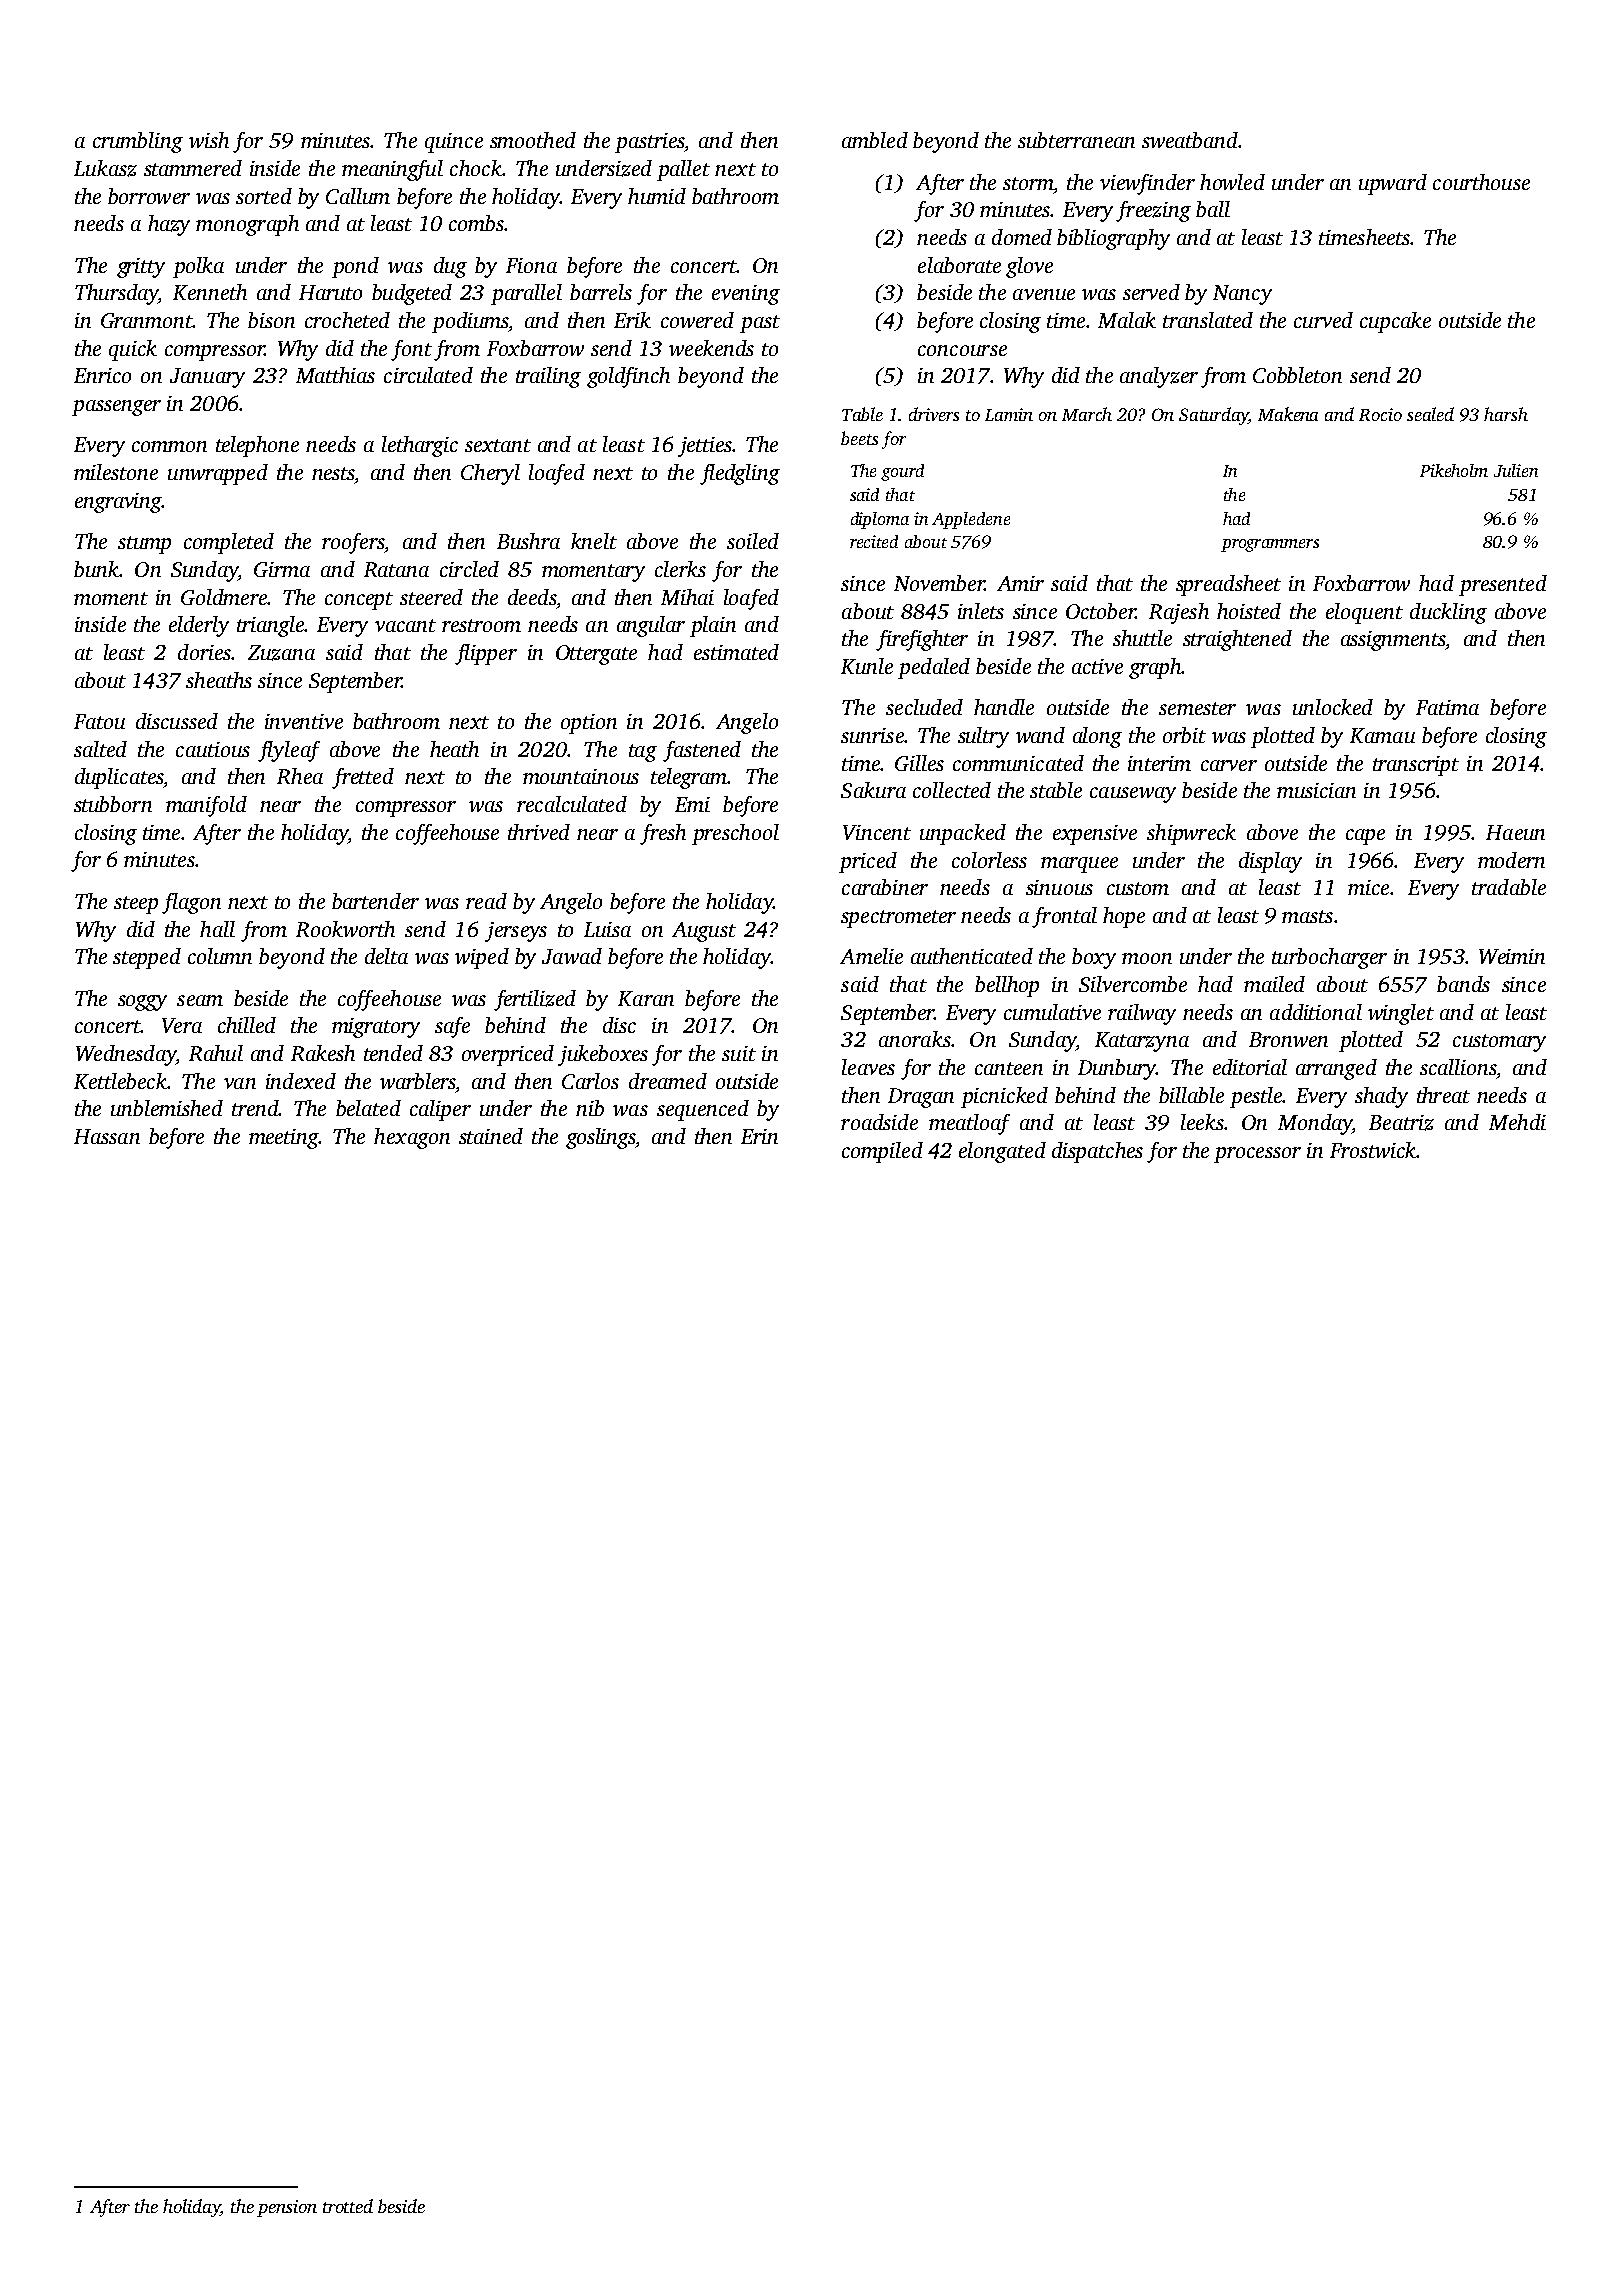  Describe the element at coordinates (1506, 414) in the document. I see `harsh` at that location.
